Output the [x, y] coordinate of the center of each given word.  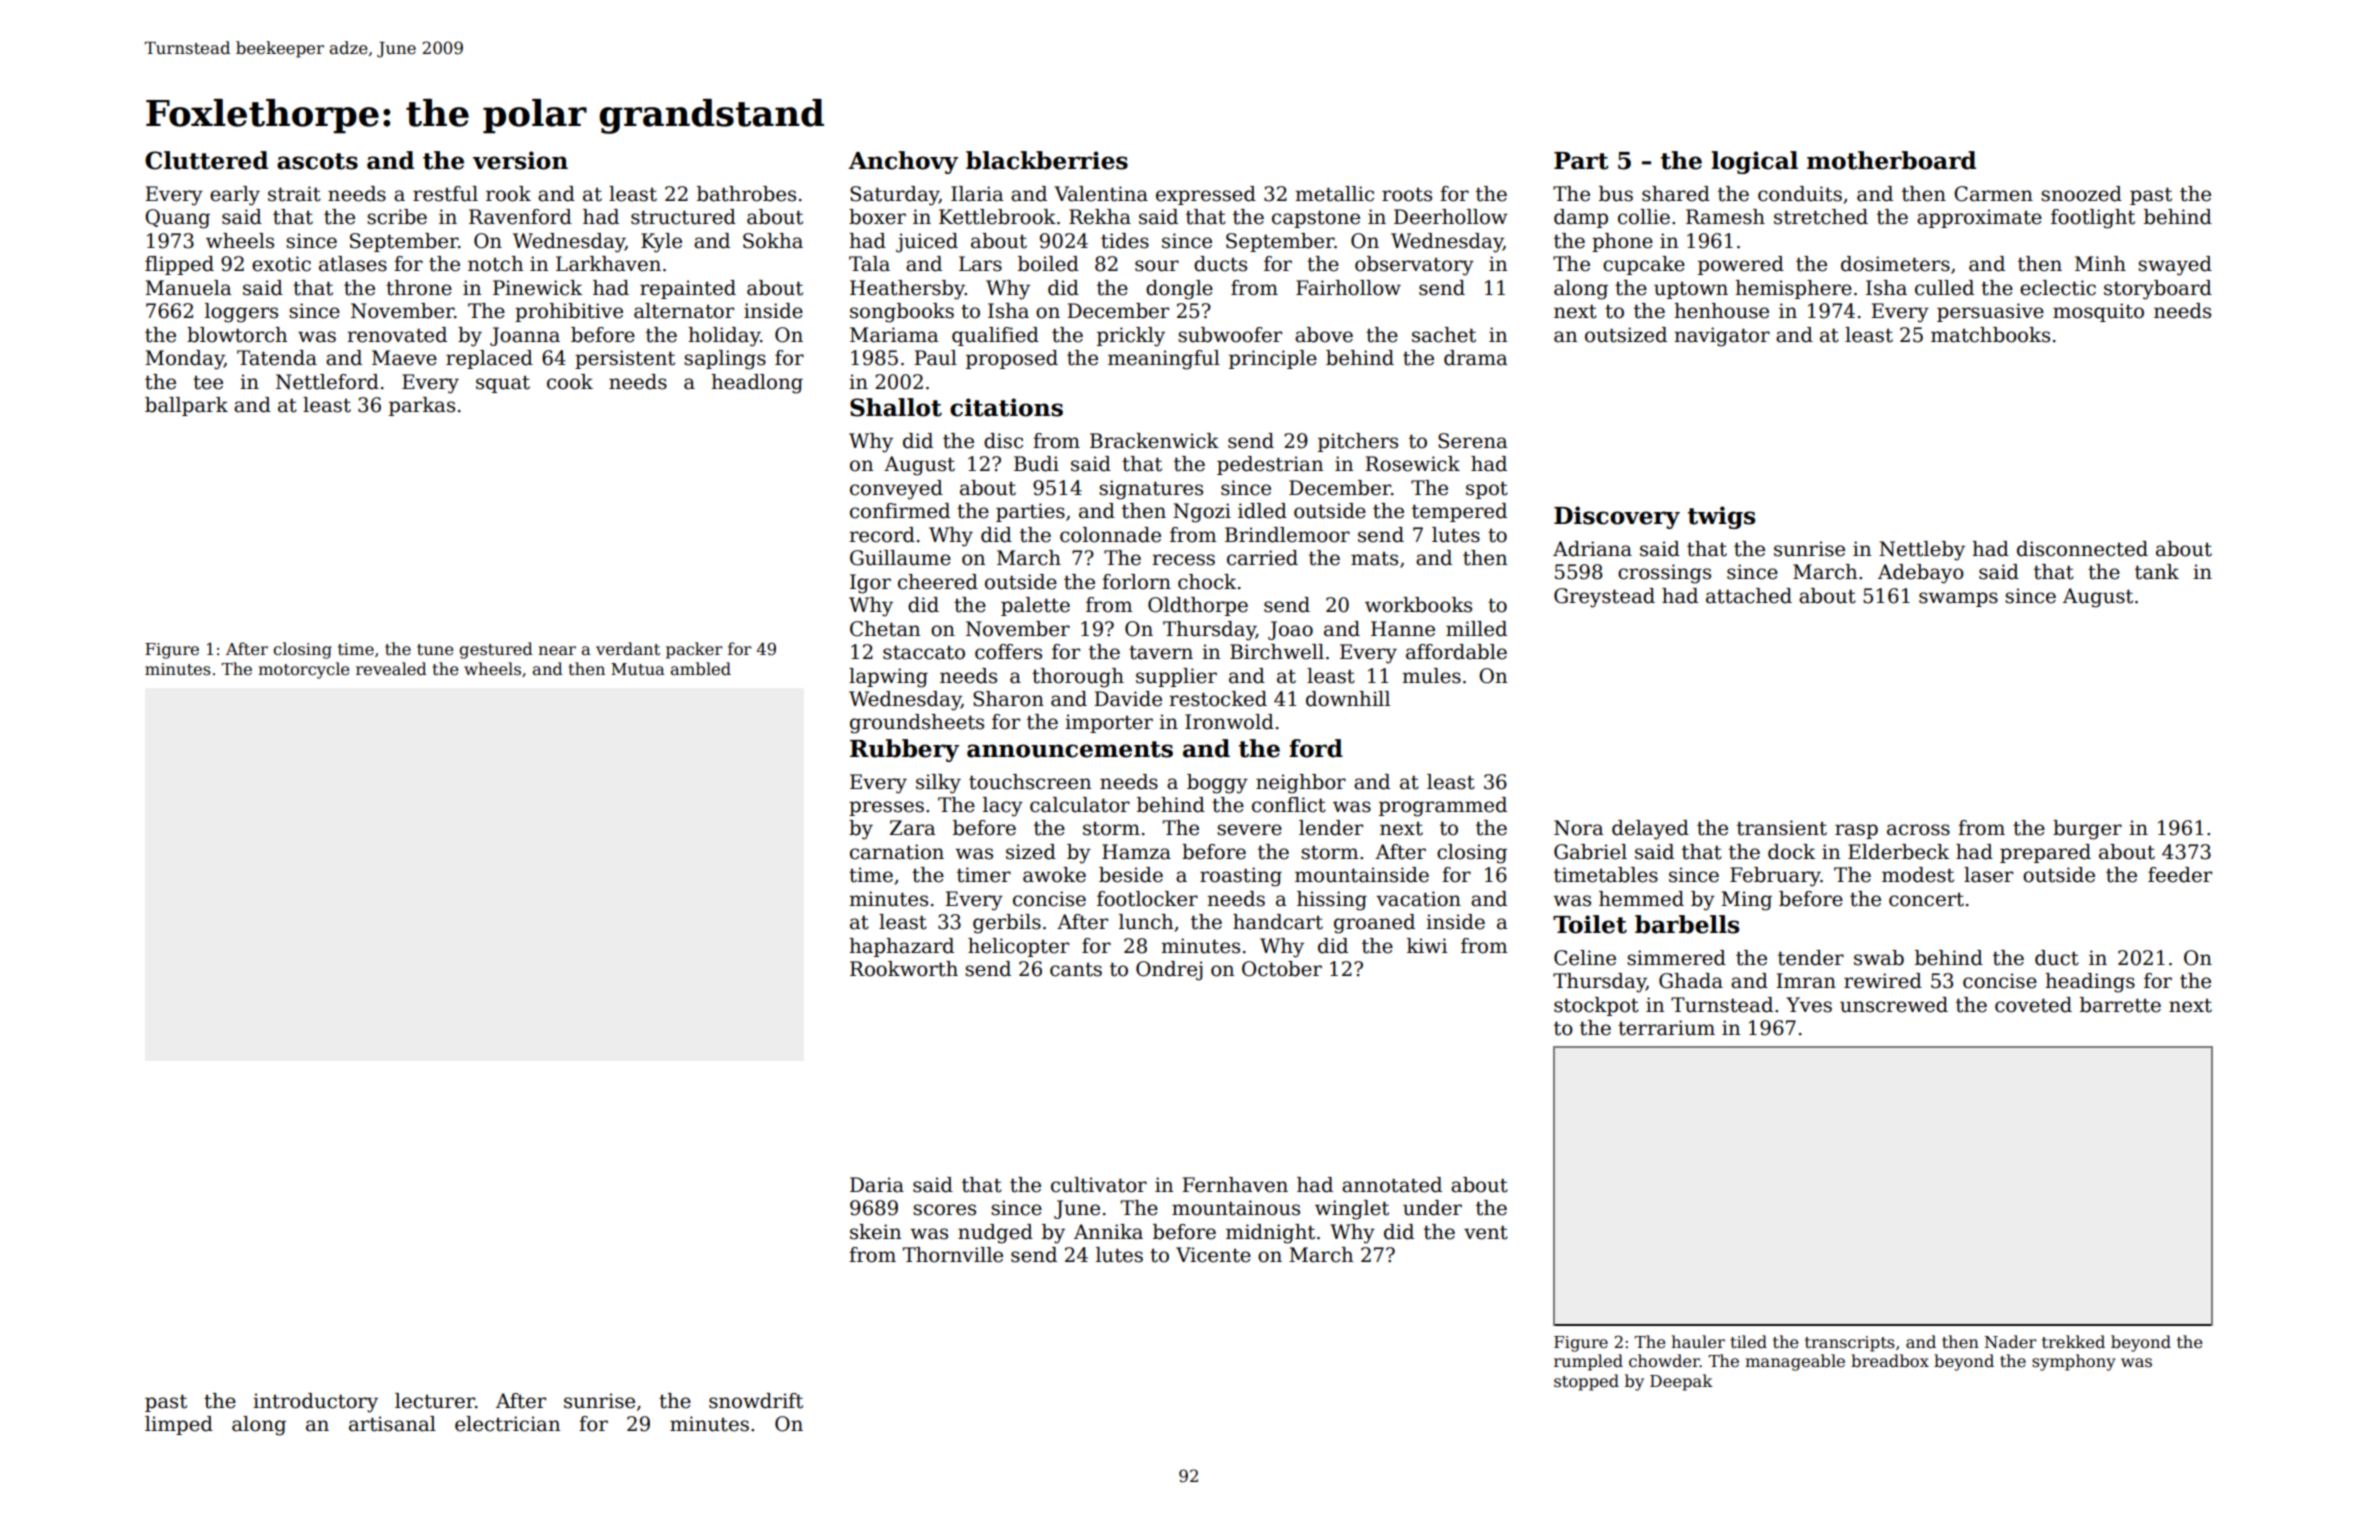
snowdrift [756, 1401]
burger [2087, 830]
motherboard [1891, 160]
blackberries [1047, 160]
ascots [317, 161]
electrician [507, 1424]
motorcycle [303, 670]
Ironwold [1229, 722]
